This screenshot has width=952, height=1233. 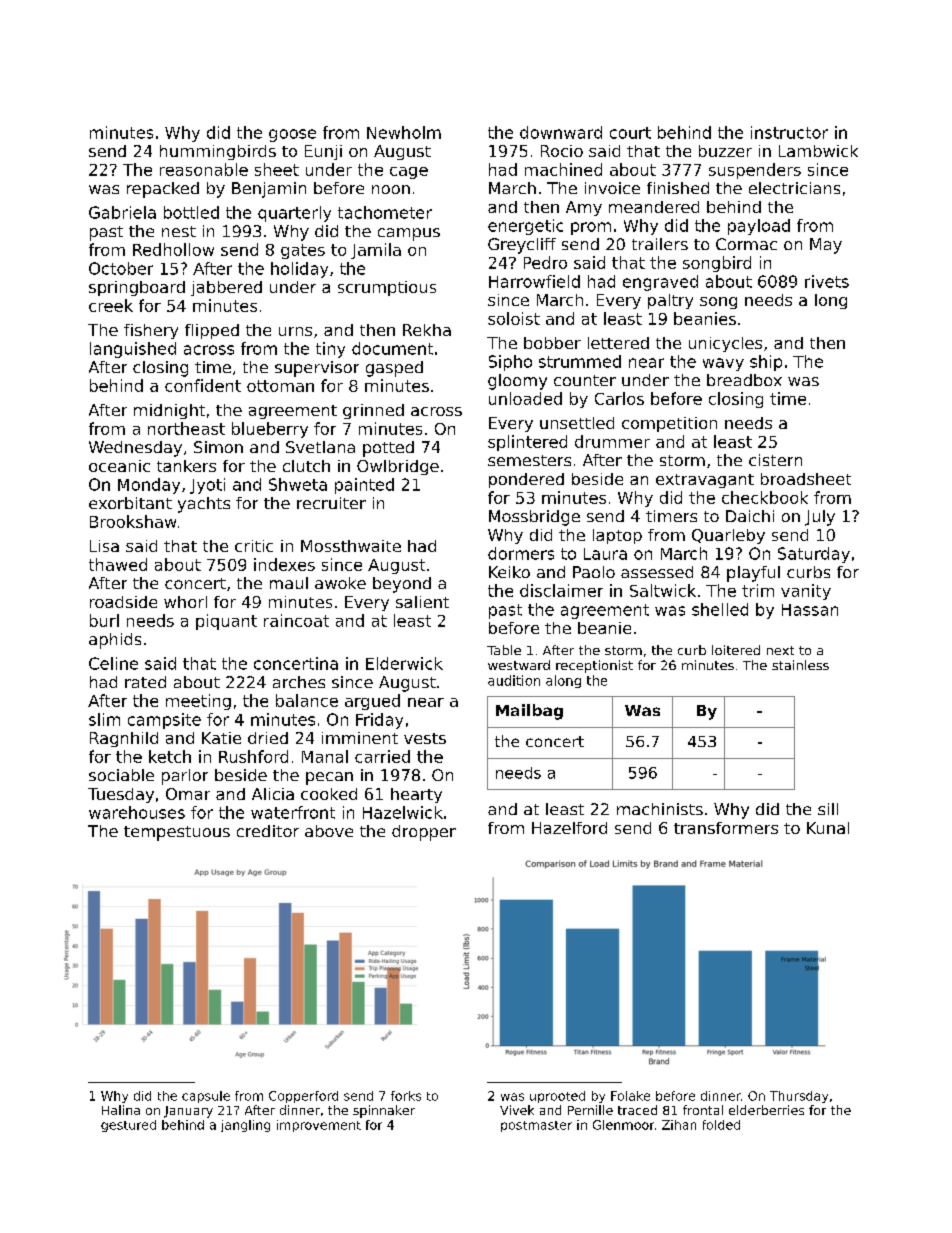 I want to click on goose, so click(x=292, y=135).
